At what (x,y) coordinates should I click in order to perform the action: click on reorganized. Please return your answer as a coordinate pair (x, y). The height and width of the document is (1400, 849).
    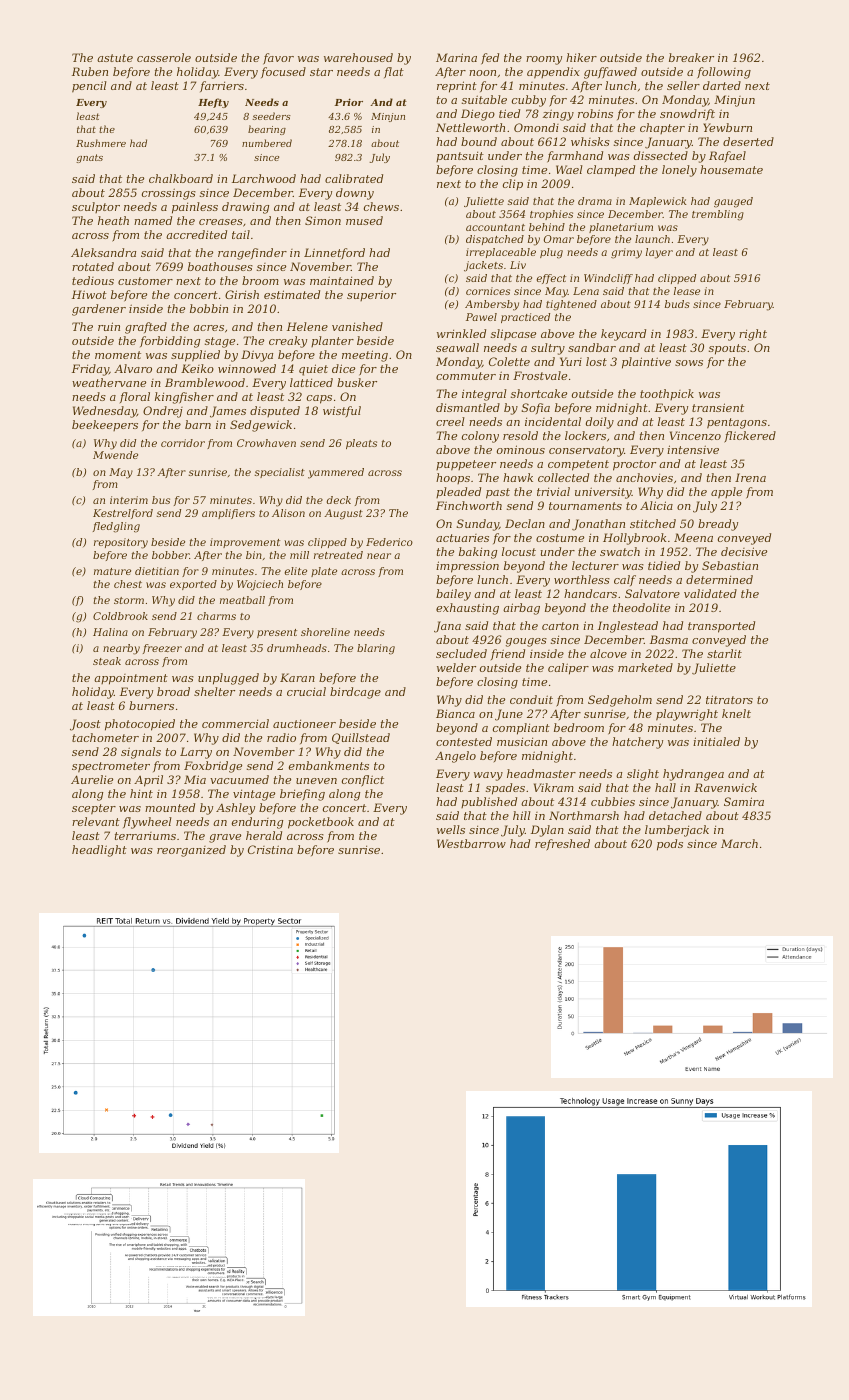
    Looking at the image, I should click on (191, 851).
